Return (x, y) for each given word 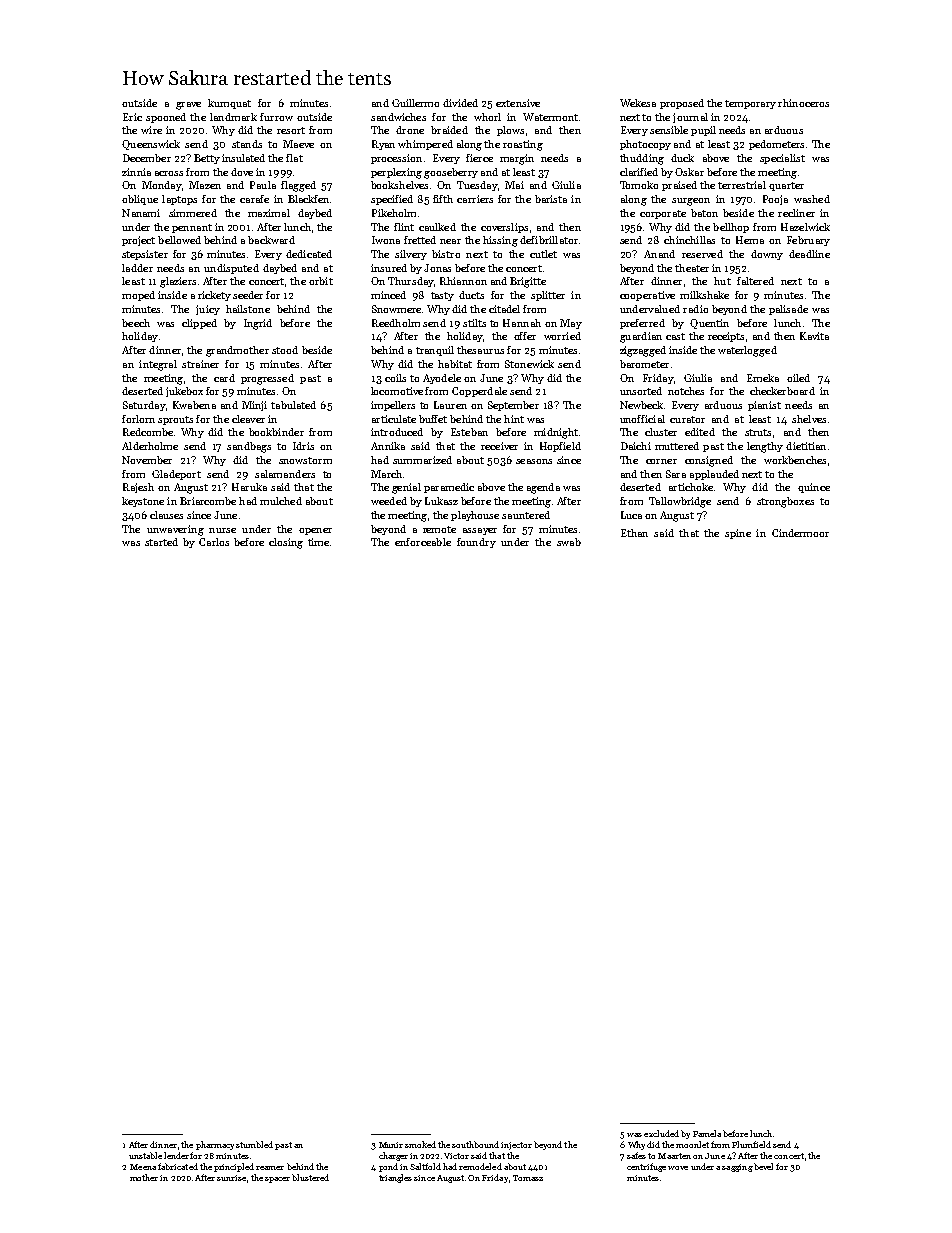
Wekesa (638, 103)
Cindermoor (800, 533)
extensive (518, 103)
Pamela (707, 1133)
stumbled (254, 1144)
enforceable (423, 542)
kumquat (229, 104)
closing (286, 543)
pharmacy (215, 1145)
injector (516, 1146)
